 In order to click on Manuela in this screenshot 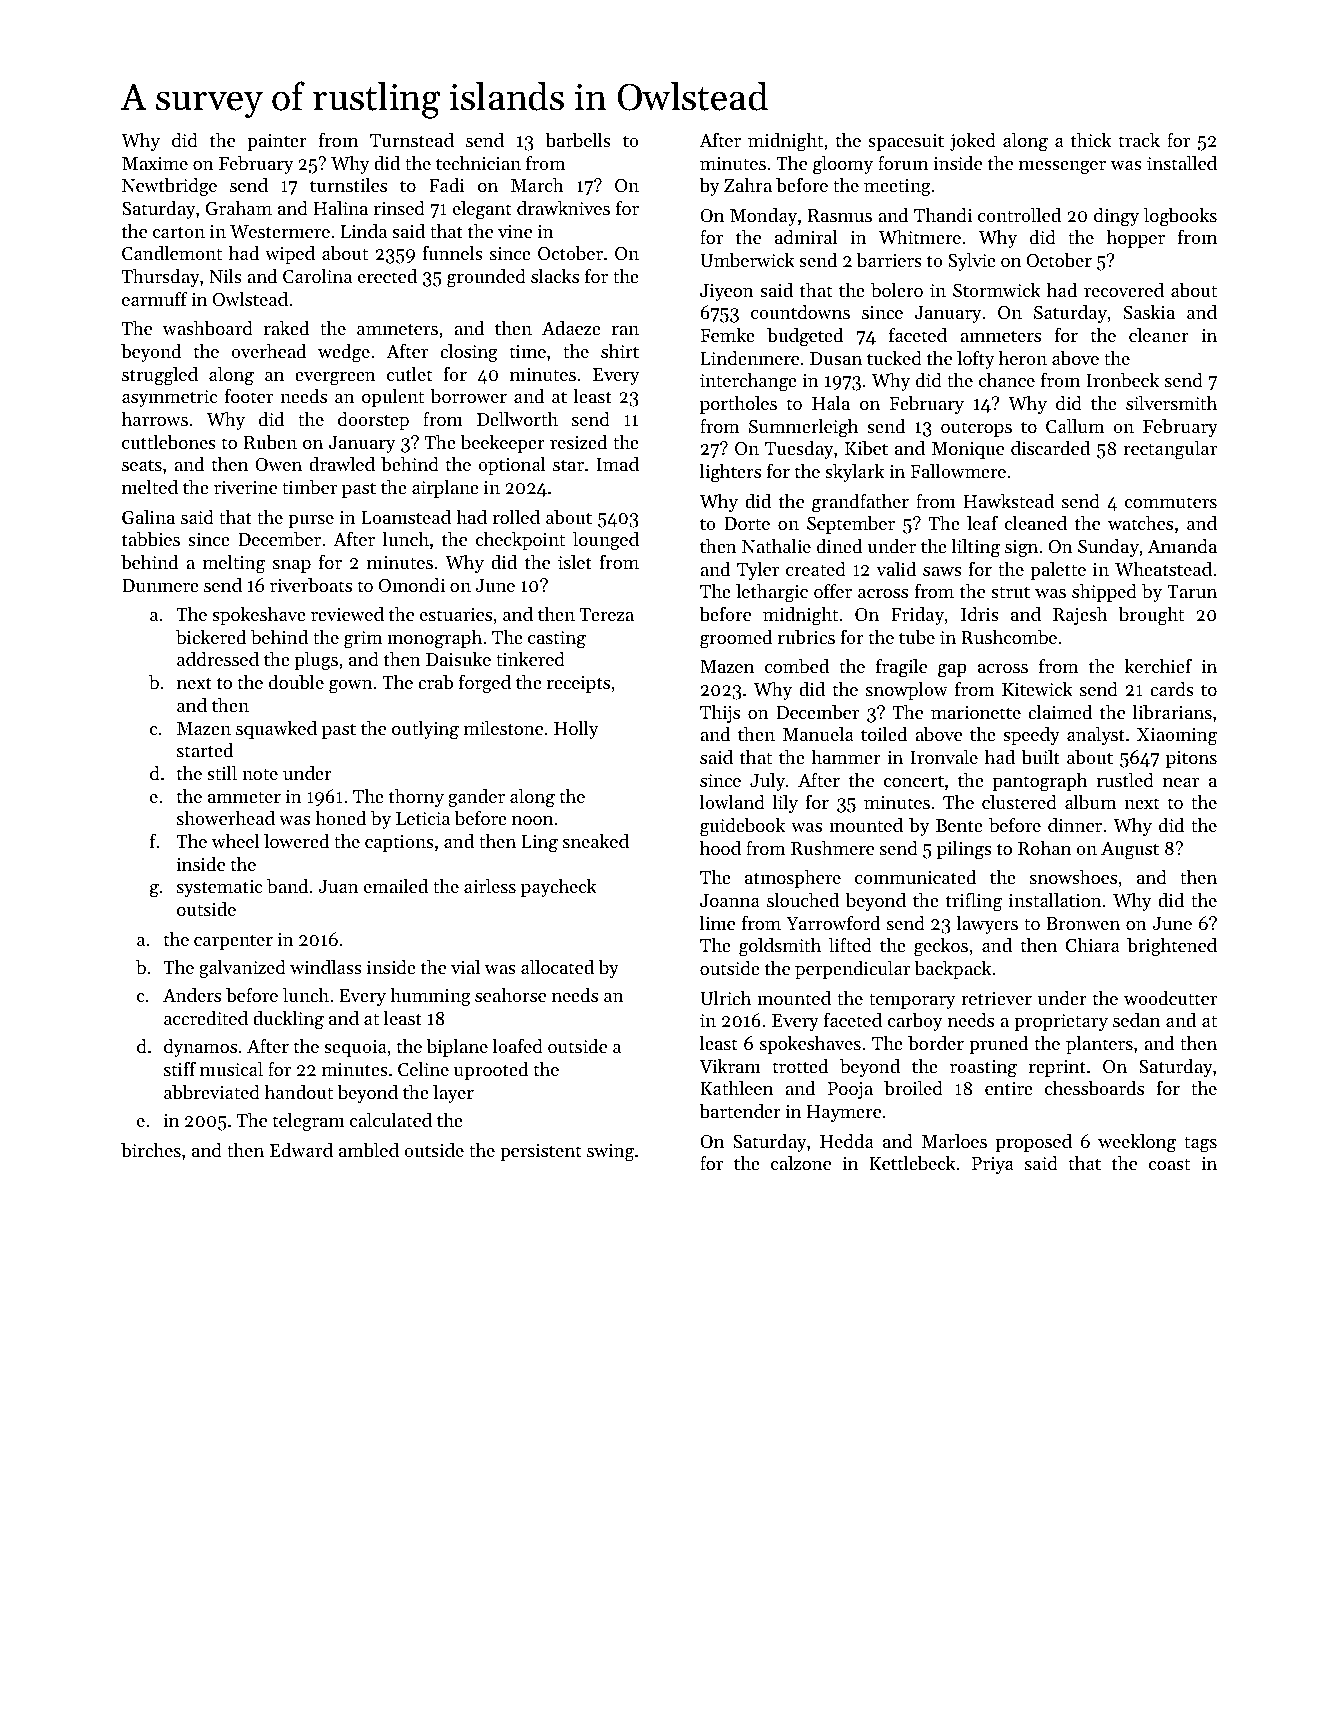, I will do `click(818, 734)`.
